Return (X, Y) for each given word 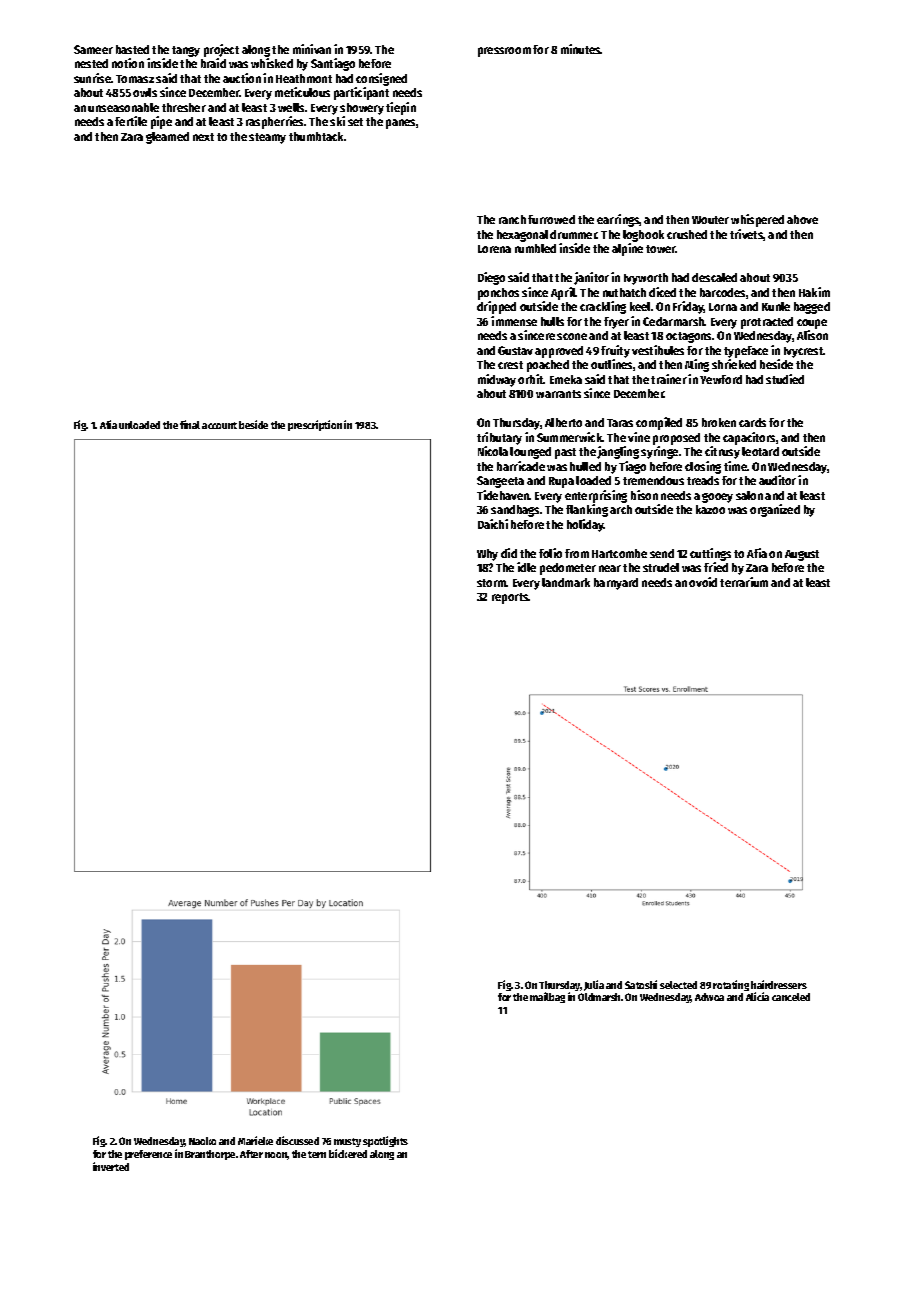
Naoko (202, 1141)
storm (492, 583)
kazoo (710, 509)
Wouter (710, 220)
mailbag (547, 997)
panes (400, 124)
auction (242, 78)
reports (510, 598)
